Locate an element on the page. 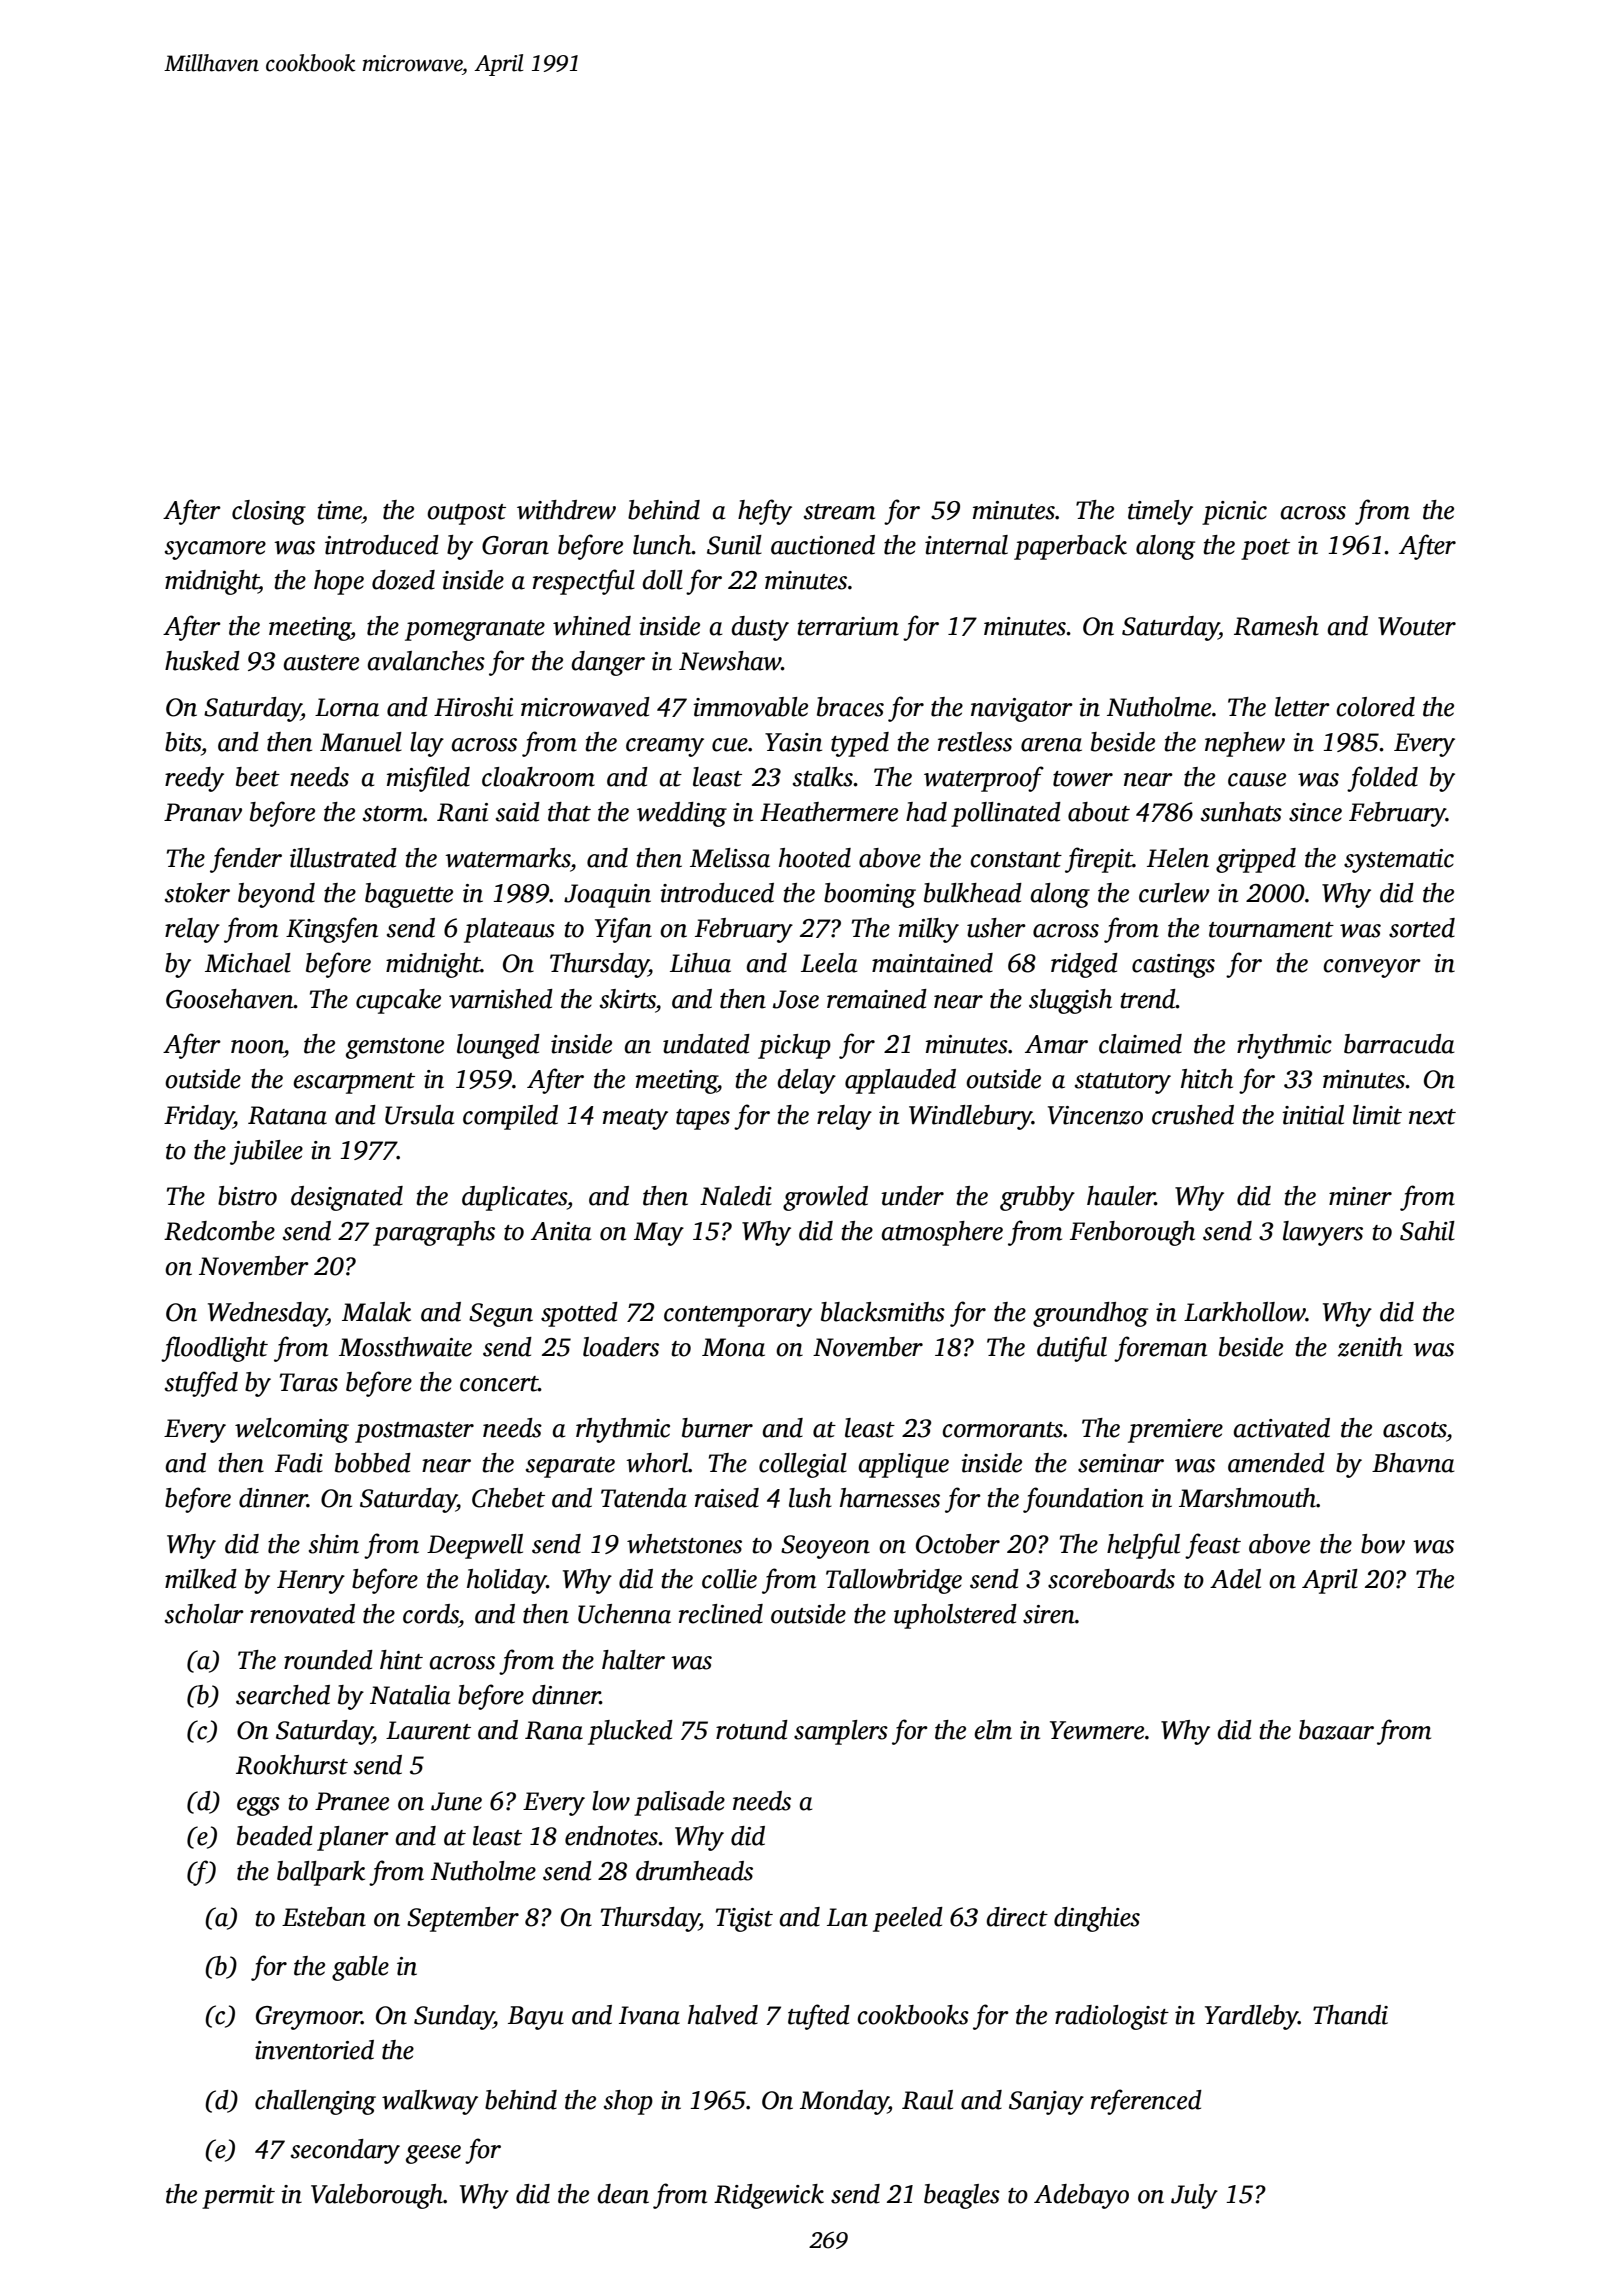 The width and height of the image is (1620, 2292). picnic is located at coordinates (1234, 513).
